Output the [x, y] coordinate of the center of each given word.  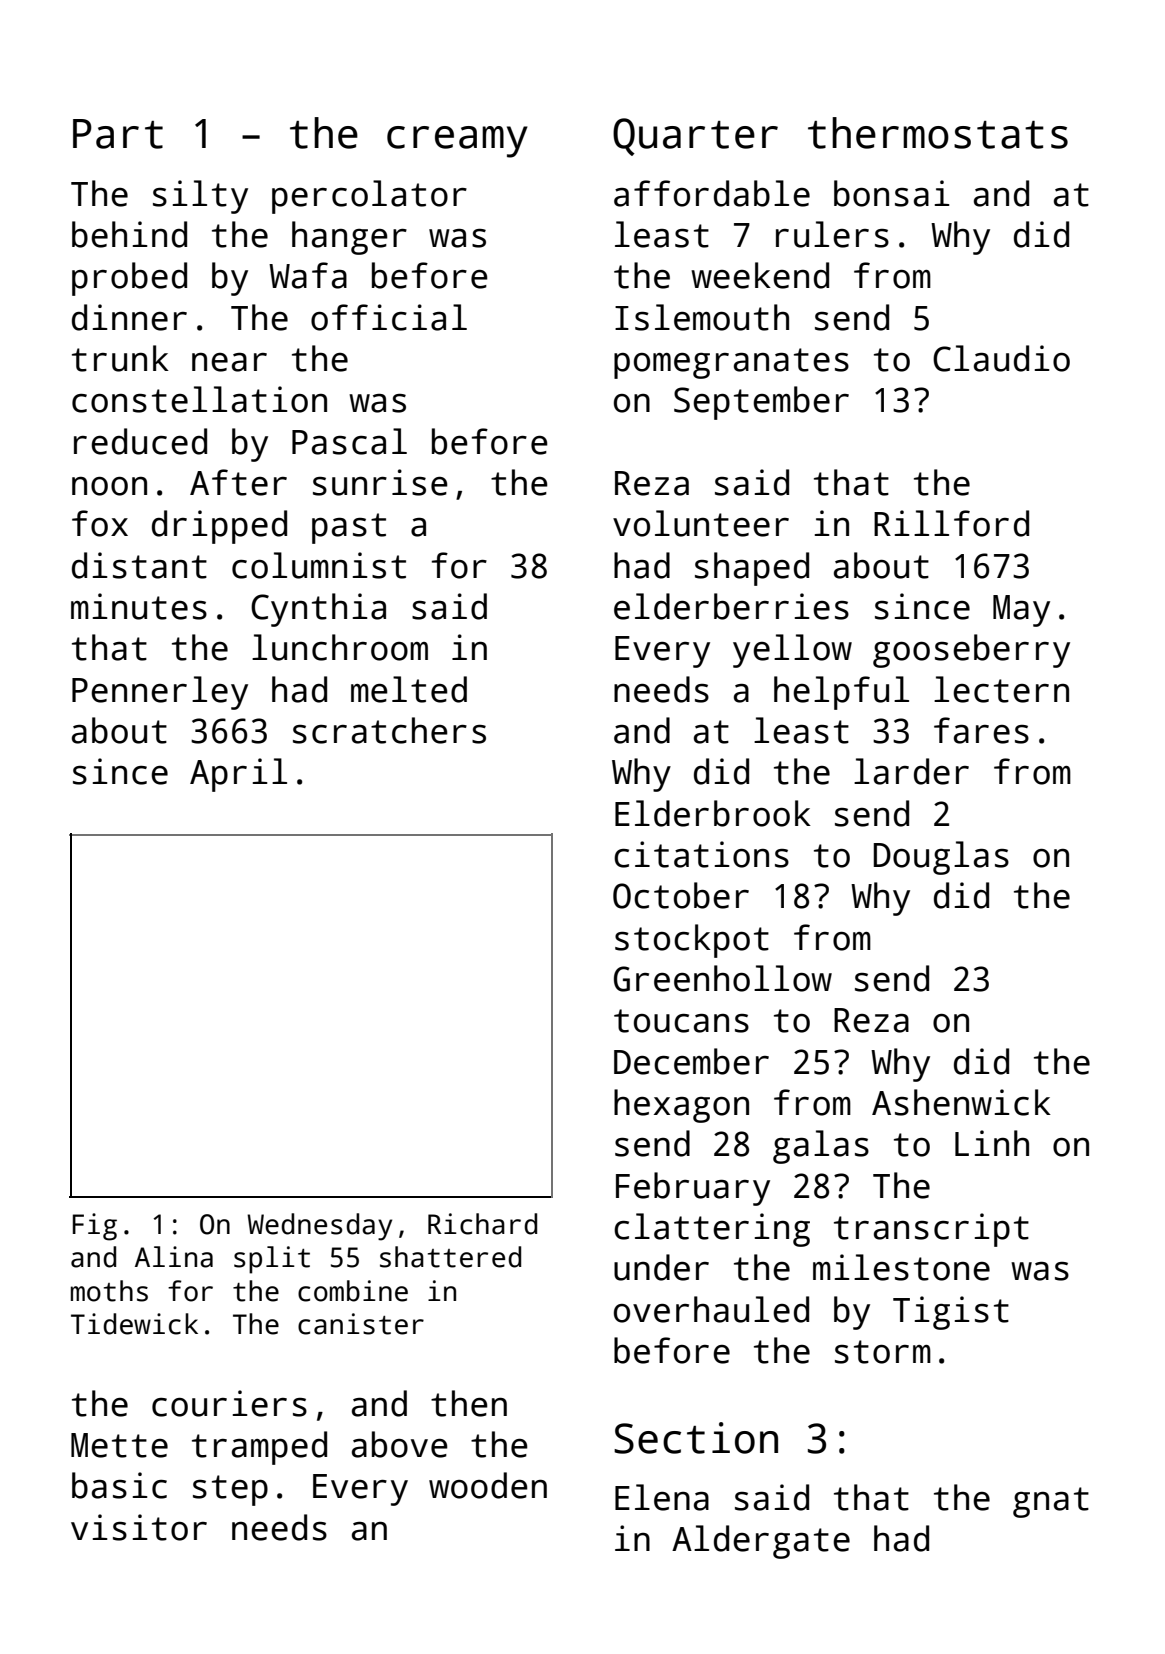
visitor [139, 1527]
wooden [488, 1485]
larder [911, 771]
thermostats [938, 133]
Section [696, 1438]
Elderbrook [713, 813]
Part [118, 134]
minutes [139, 606]
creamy [457, 142]
